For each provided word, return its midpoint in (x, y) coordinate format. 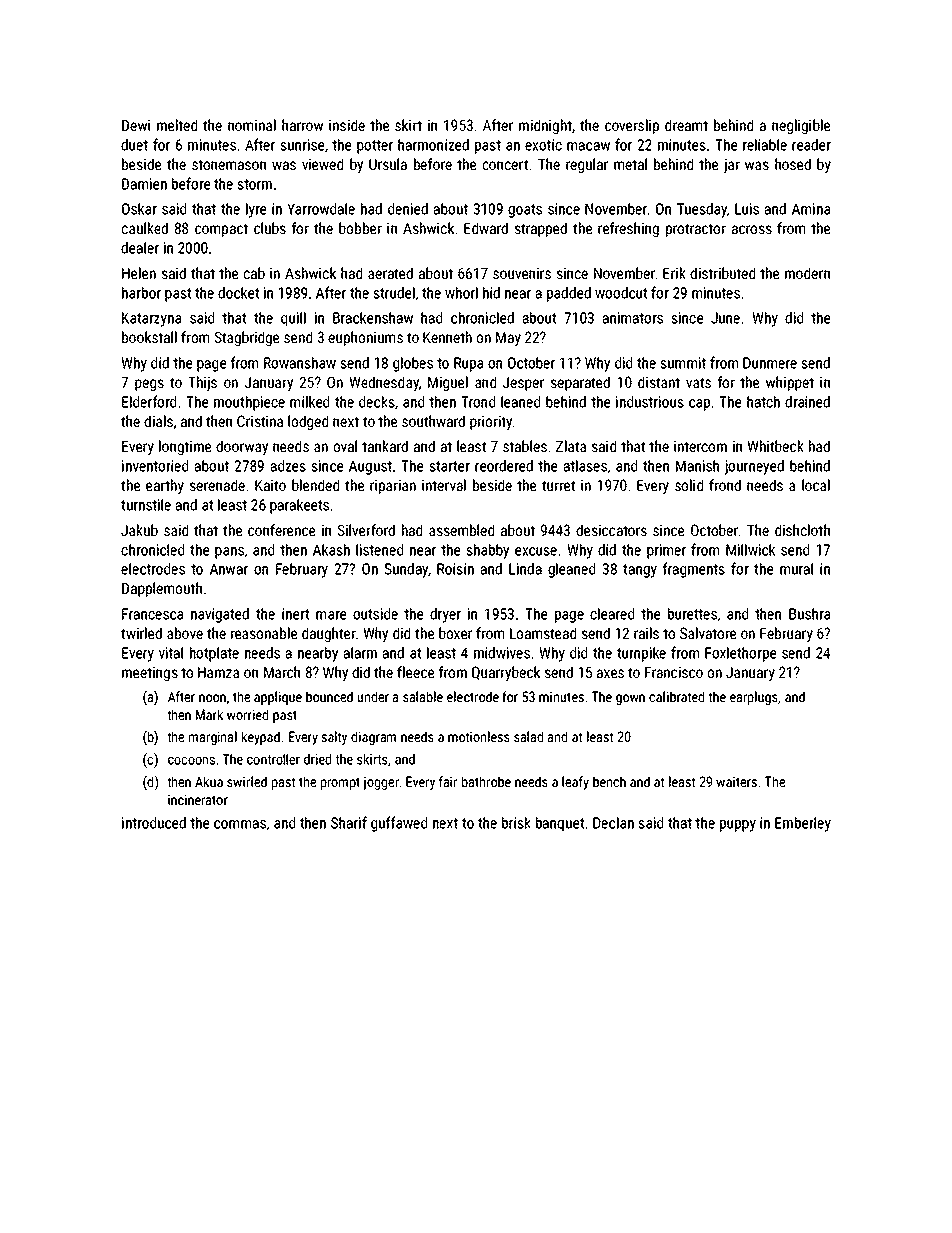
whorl (461, 293)
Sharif (349, 822)
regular (587, 165)
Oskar (139, 209)
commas (240, 824)
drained (807, 402)
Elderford (149, 401)
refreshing (628, 229)
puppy (738, 826)
